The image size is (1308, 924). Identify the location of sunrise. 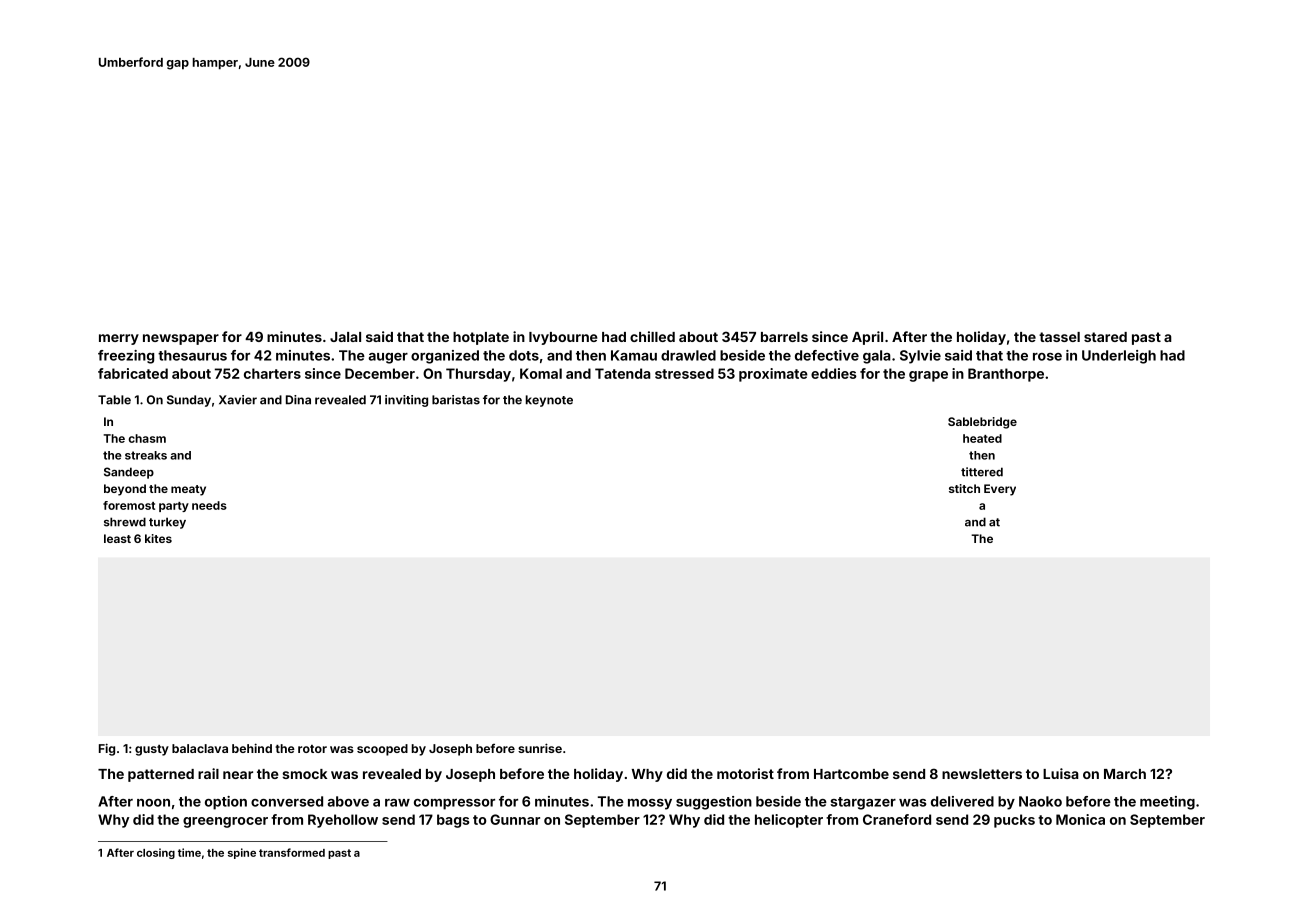
(540, 748).
